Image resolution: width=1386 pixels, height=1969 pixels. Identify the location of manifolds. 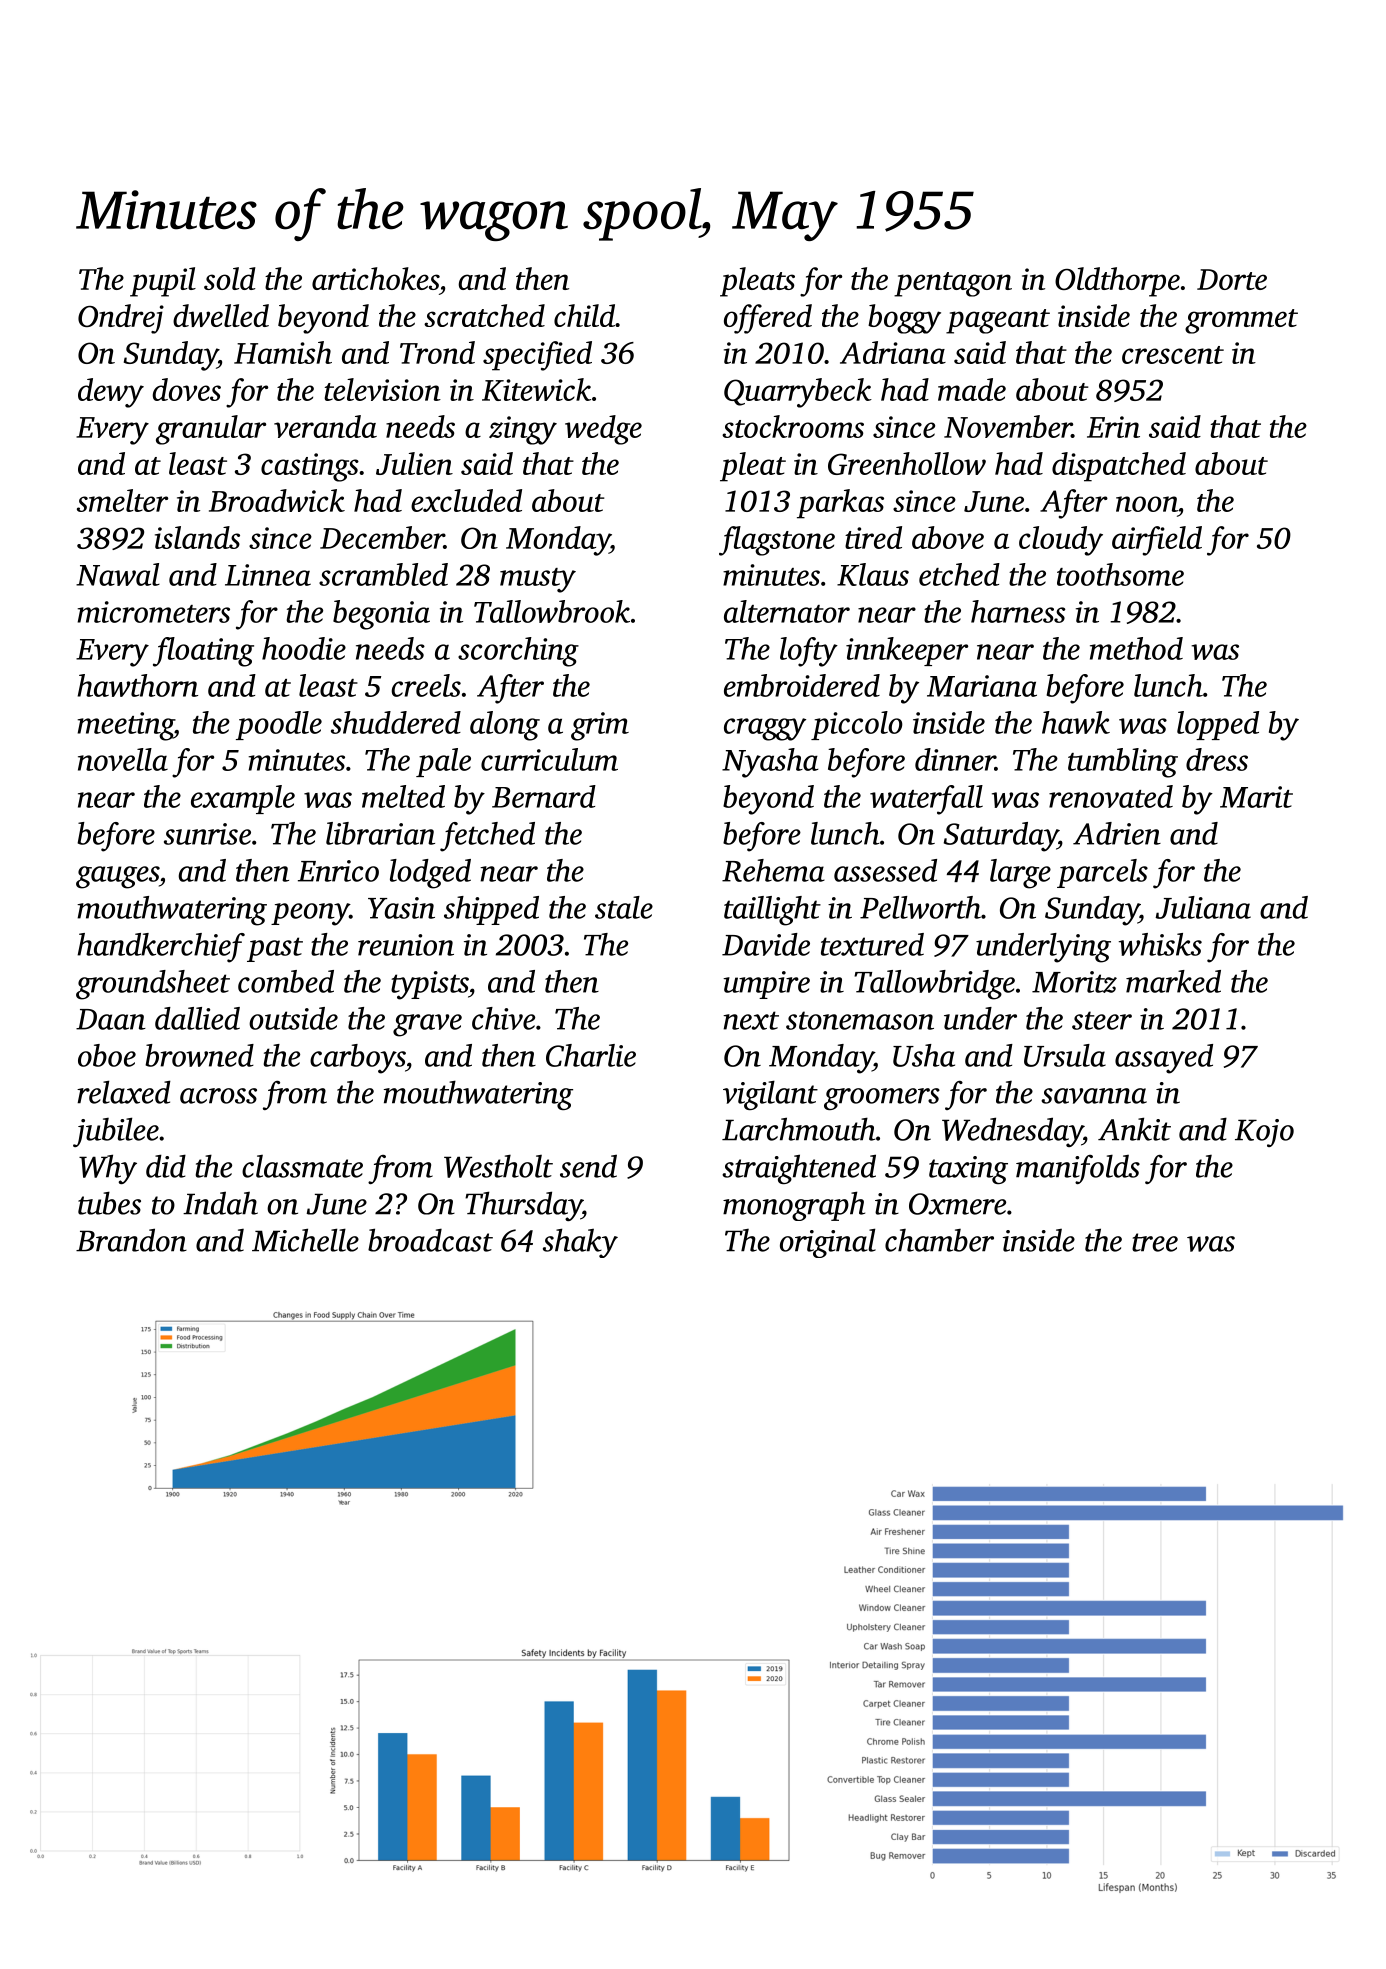
(1078, 1169).
